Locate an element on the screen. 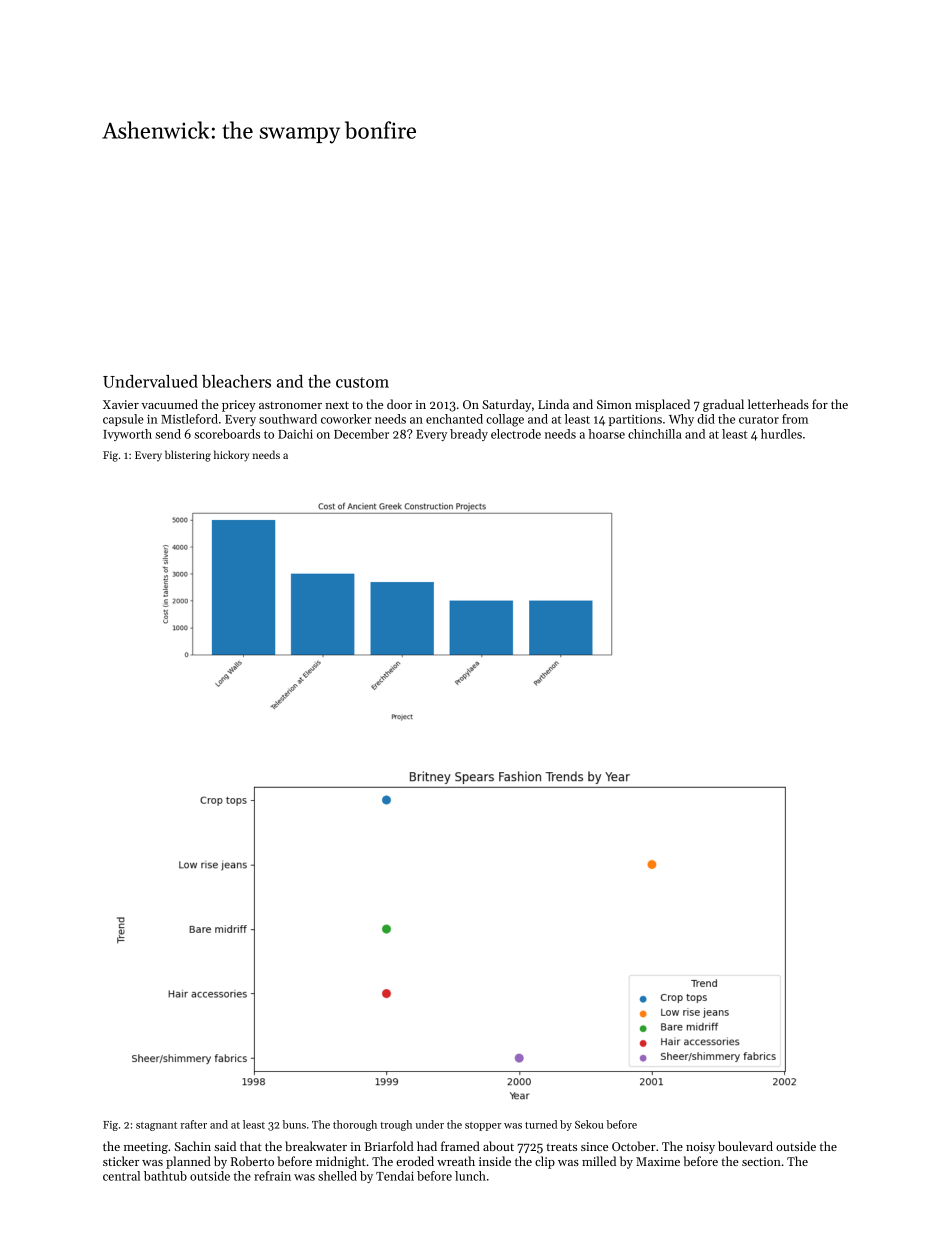 The width and height of the screenshot is (952, 1233). stagnant is located at coordinates (156, 1126).
